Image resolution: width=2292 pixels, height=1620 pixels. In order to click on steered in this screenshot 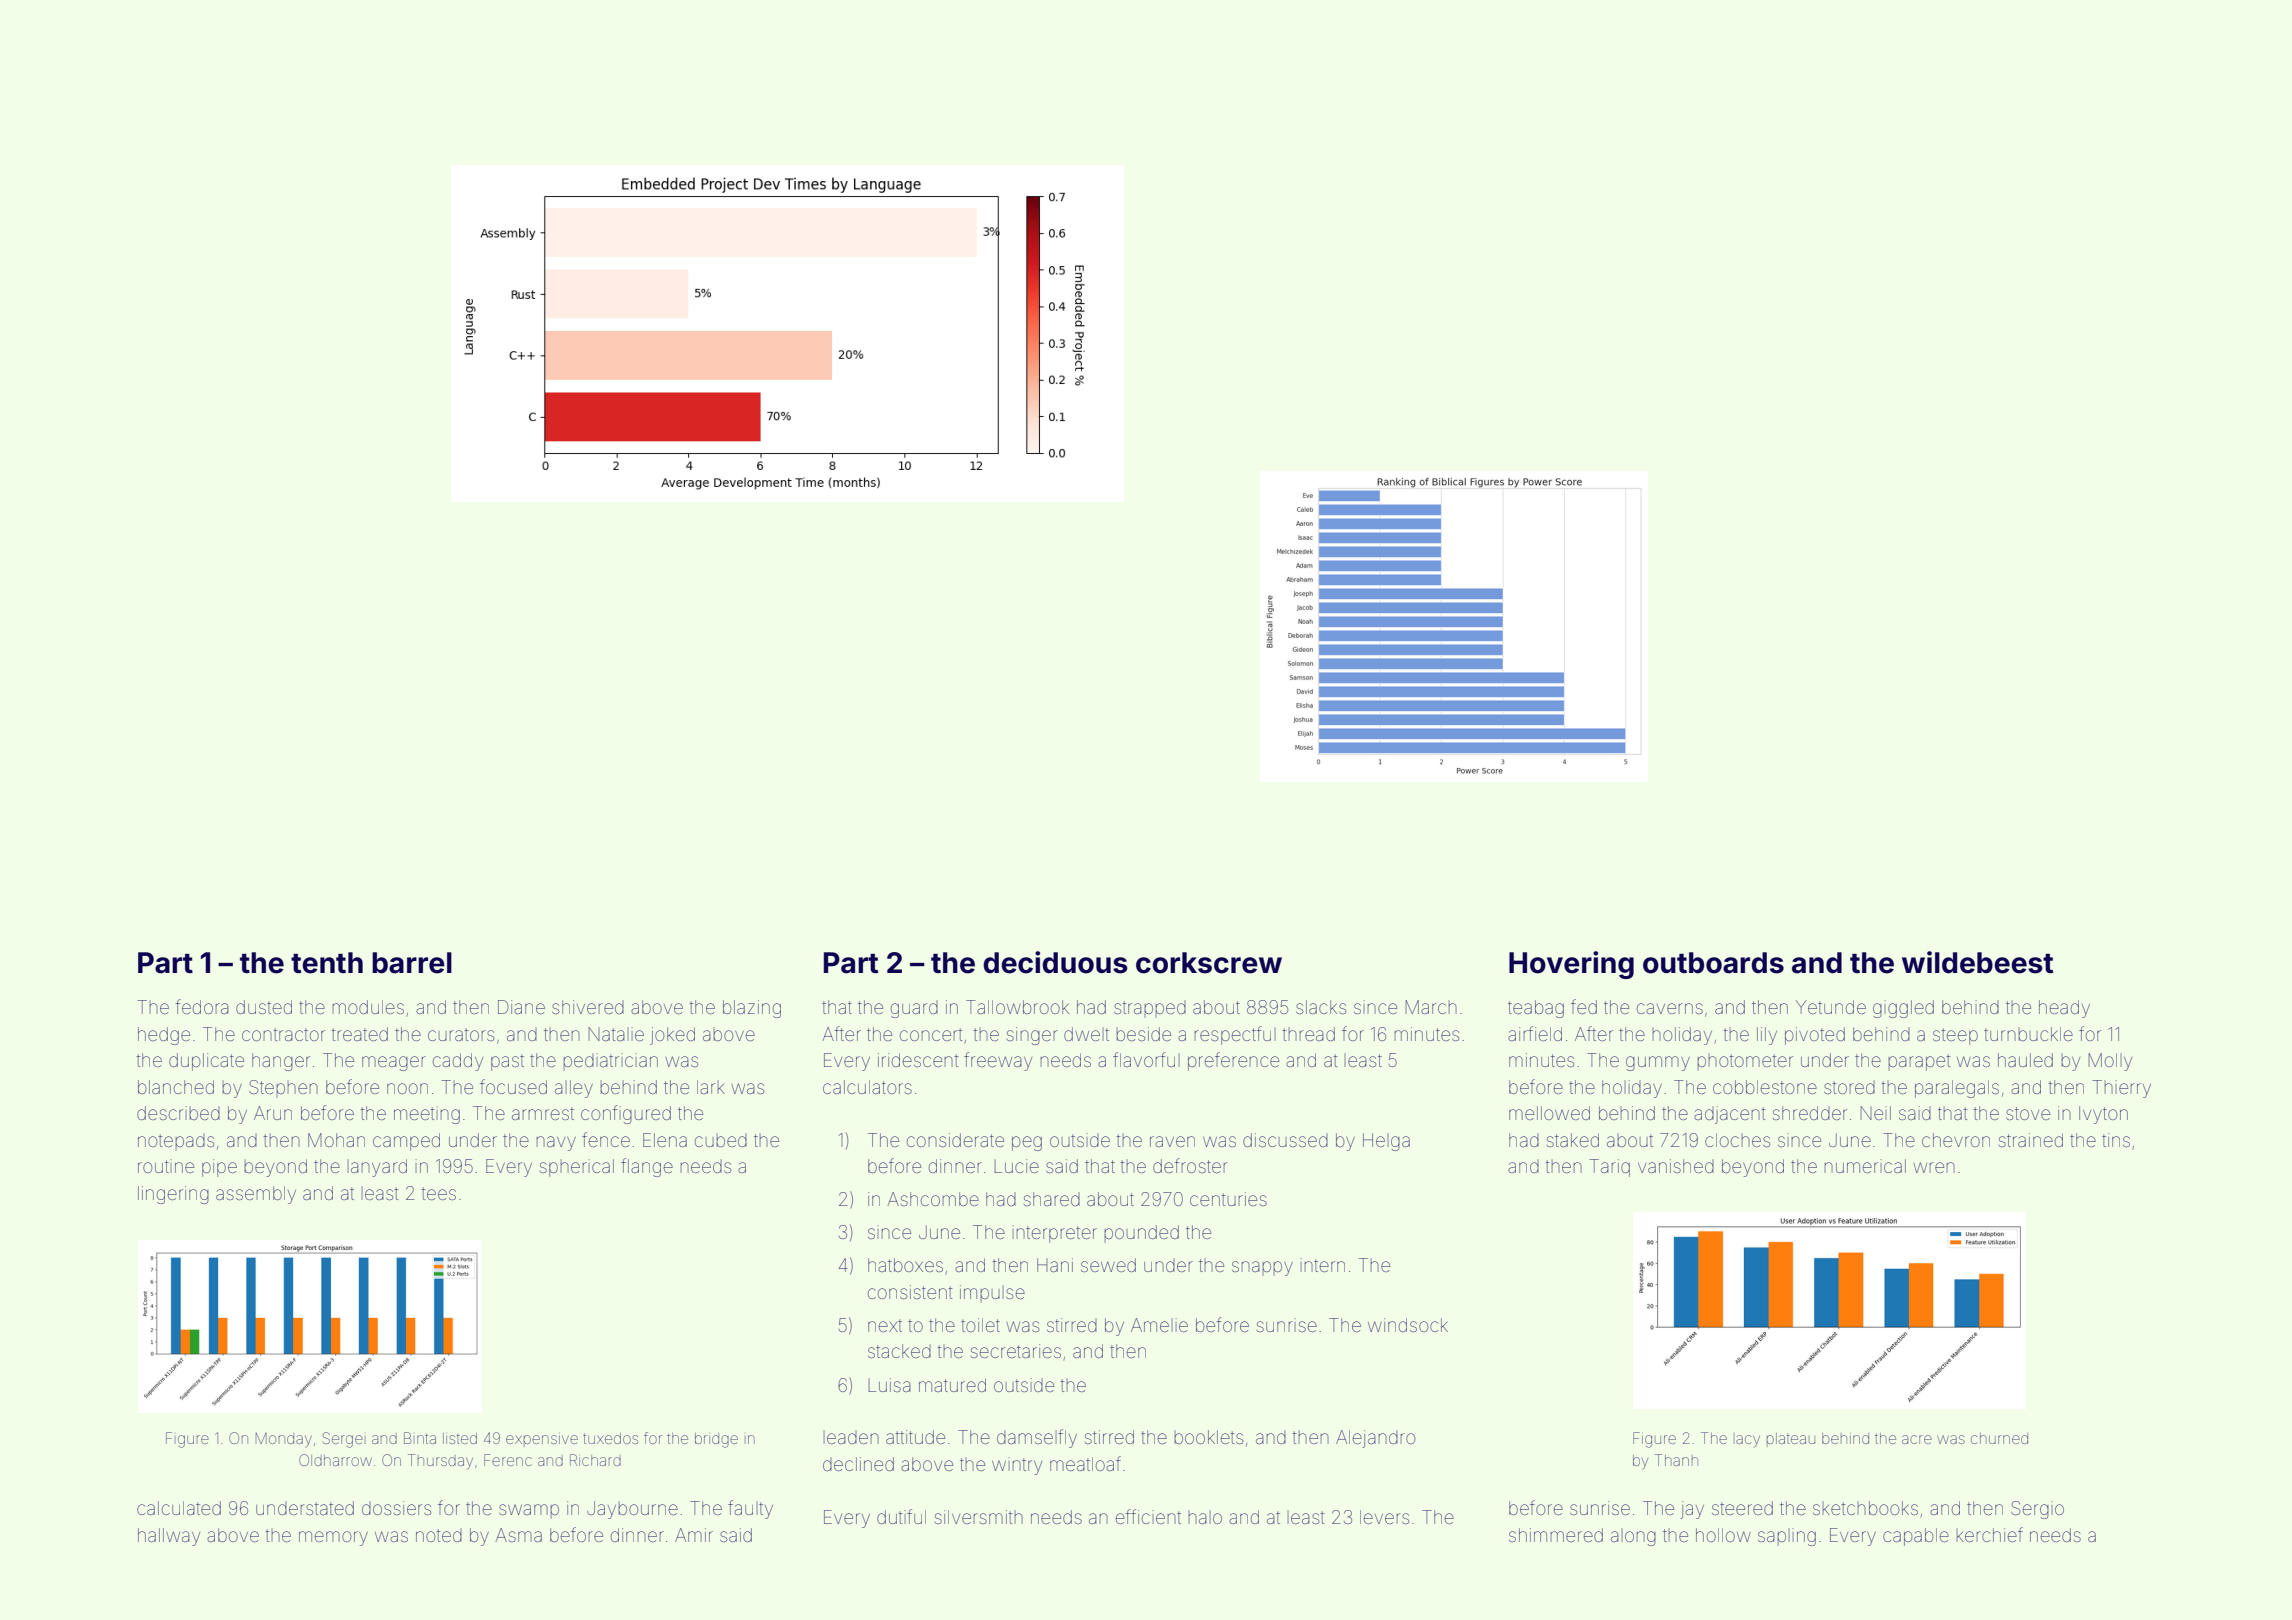, I will do `click(1742, 1508)`.
